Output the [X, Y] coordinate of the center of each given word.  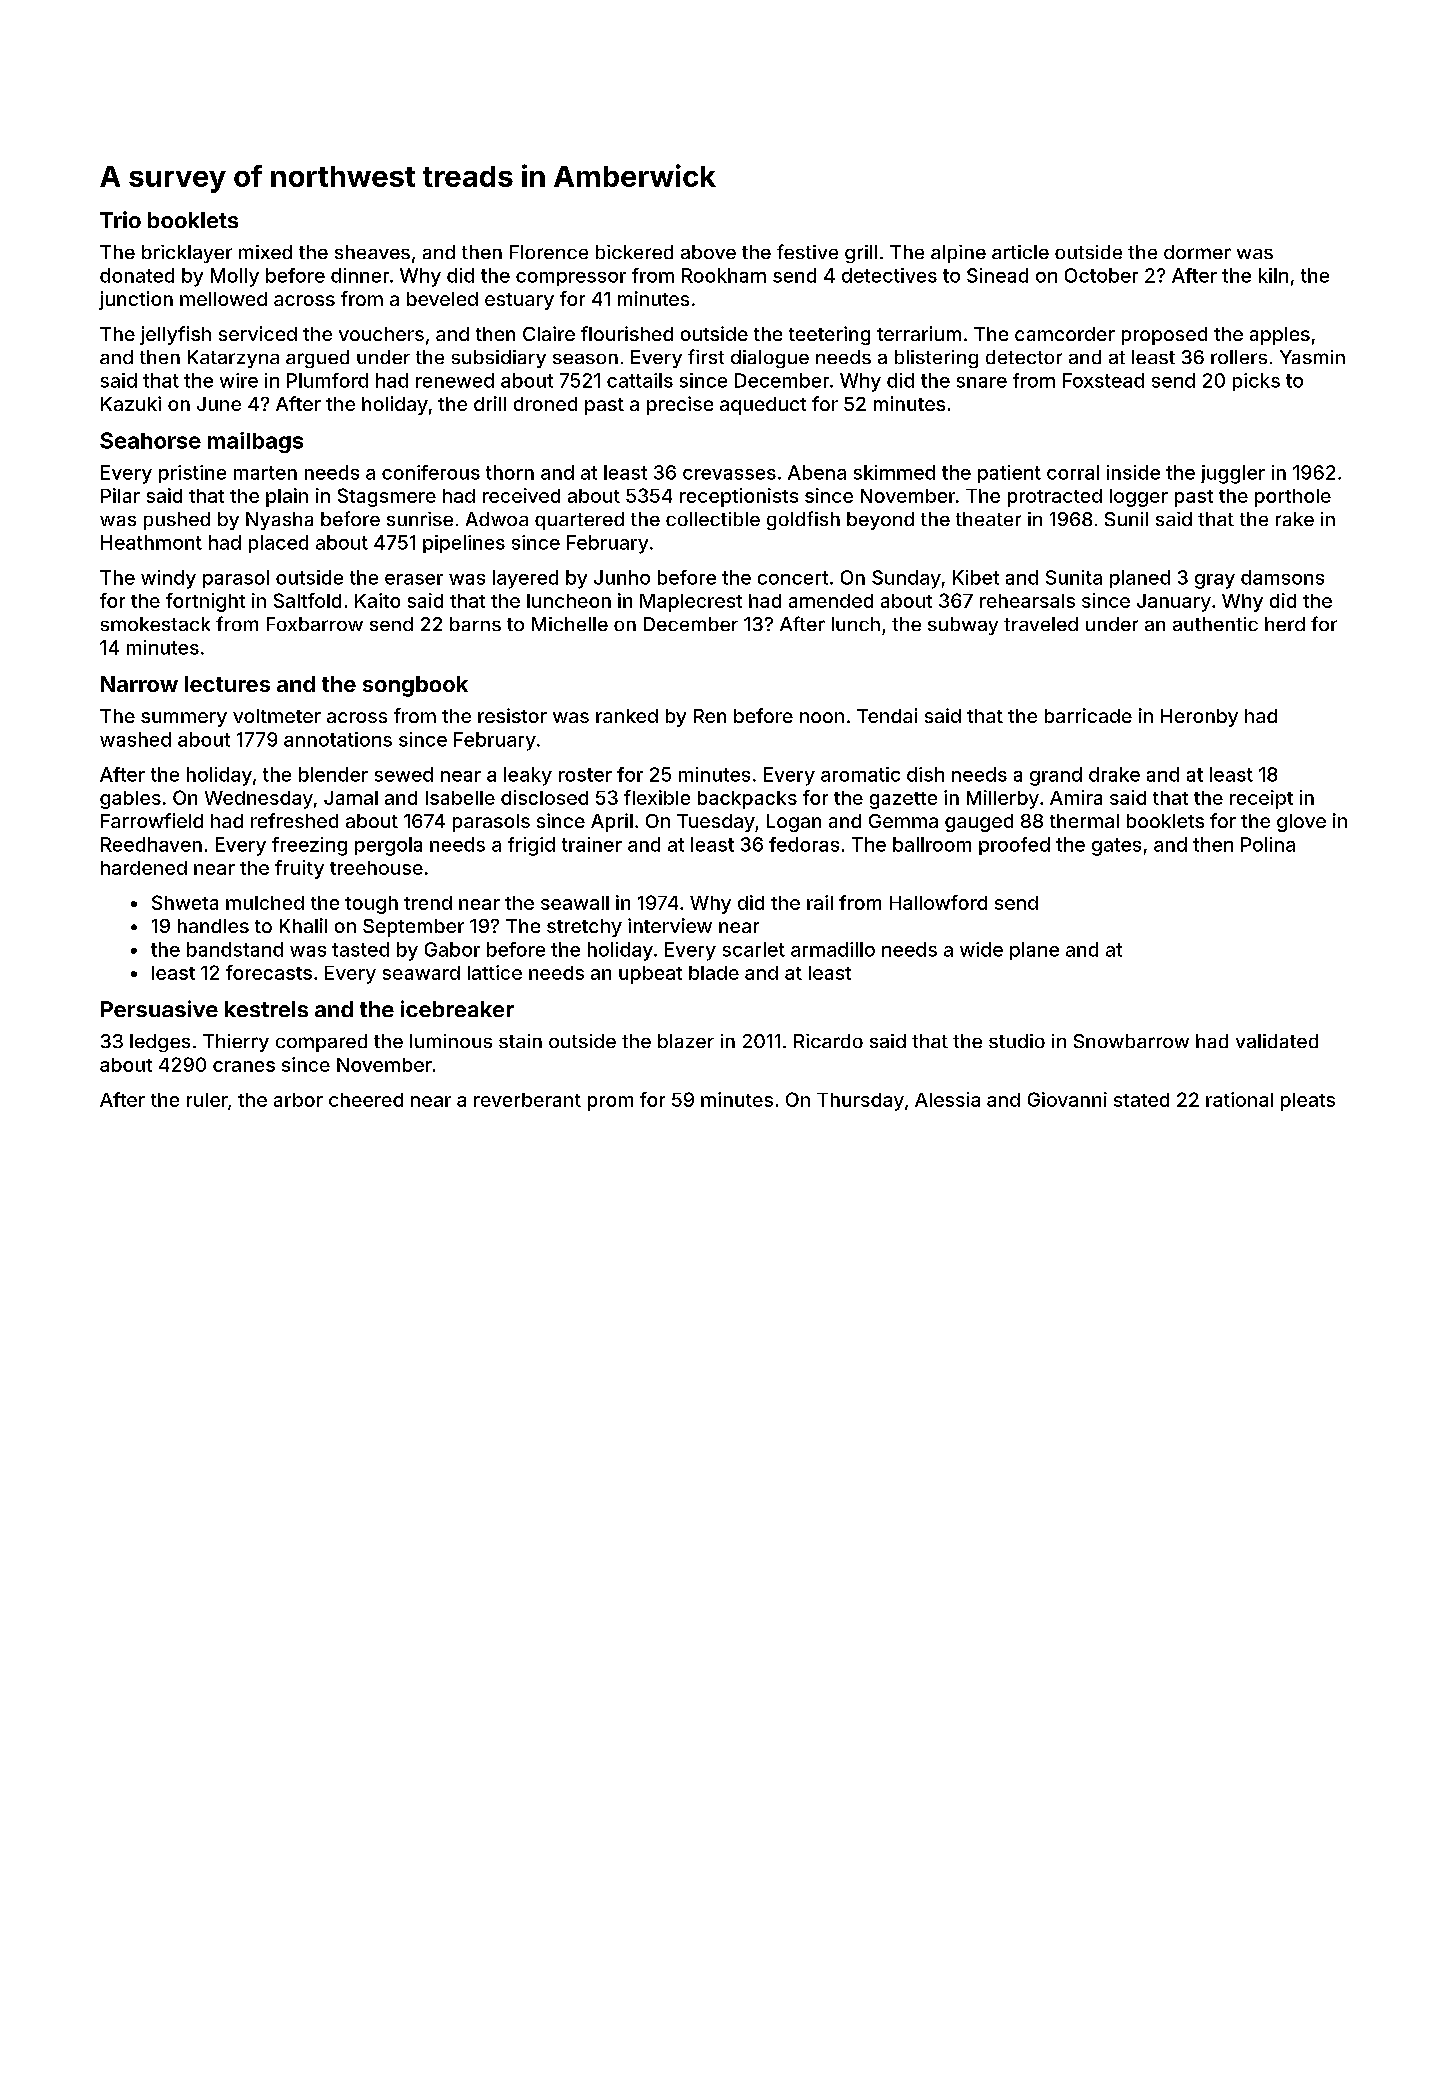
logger [1139, 498]
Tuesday [716, 823]
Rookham [724, 275]
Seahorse [150, 440]
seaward [421, 973]
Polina [1268, 844]
